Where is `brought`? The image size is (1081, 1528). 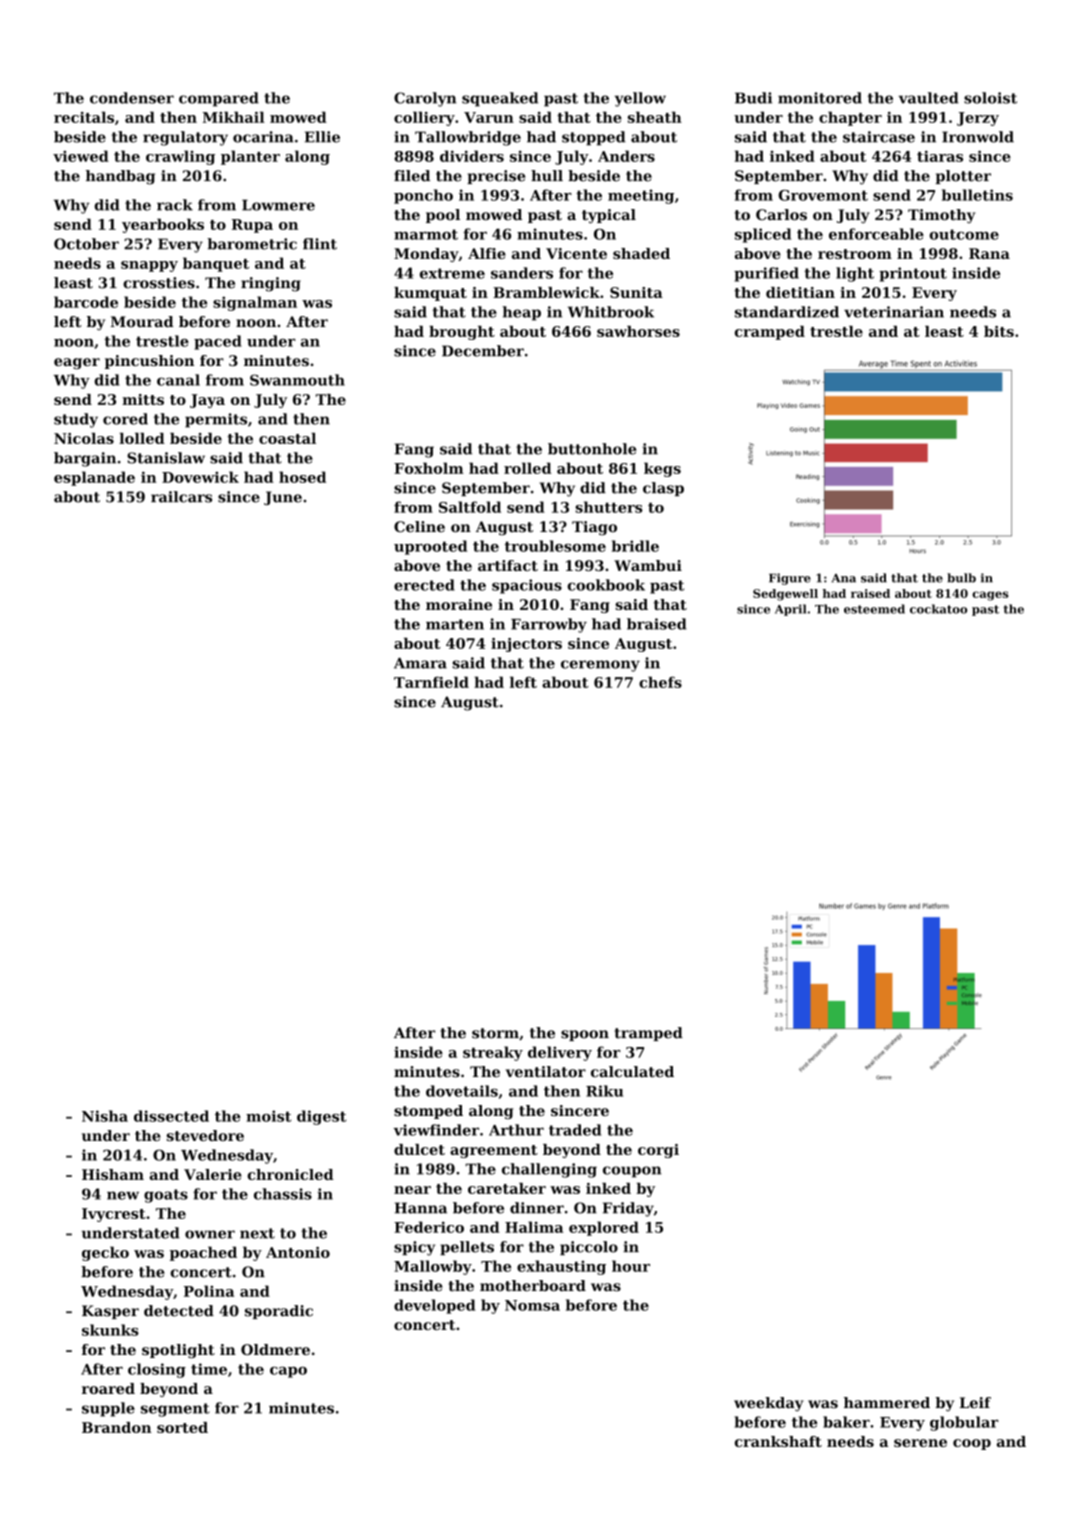
brought is located at coordinates (462, 333).
